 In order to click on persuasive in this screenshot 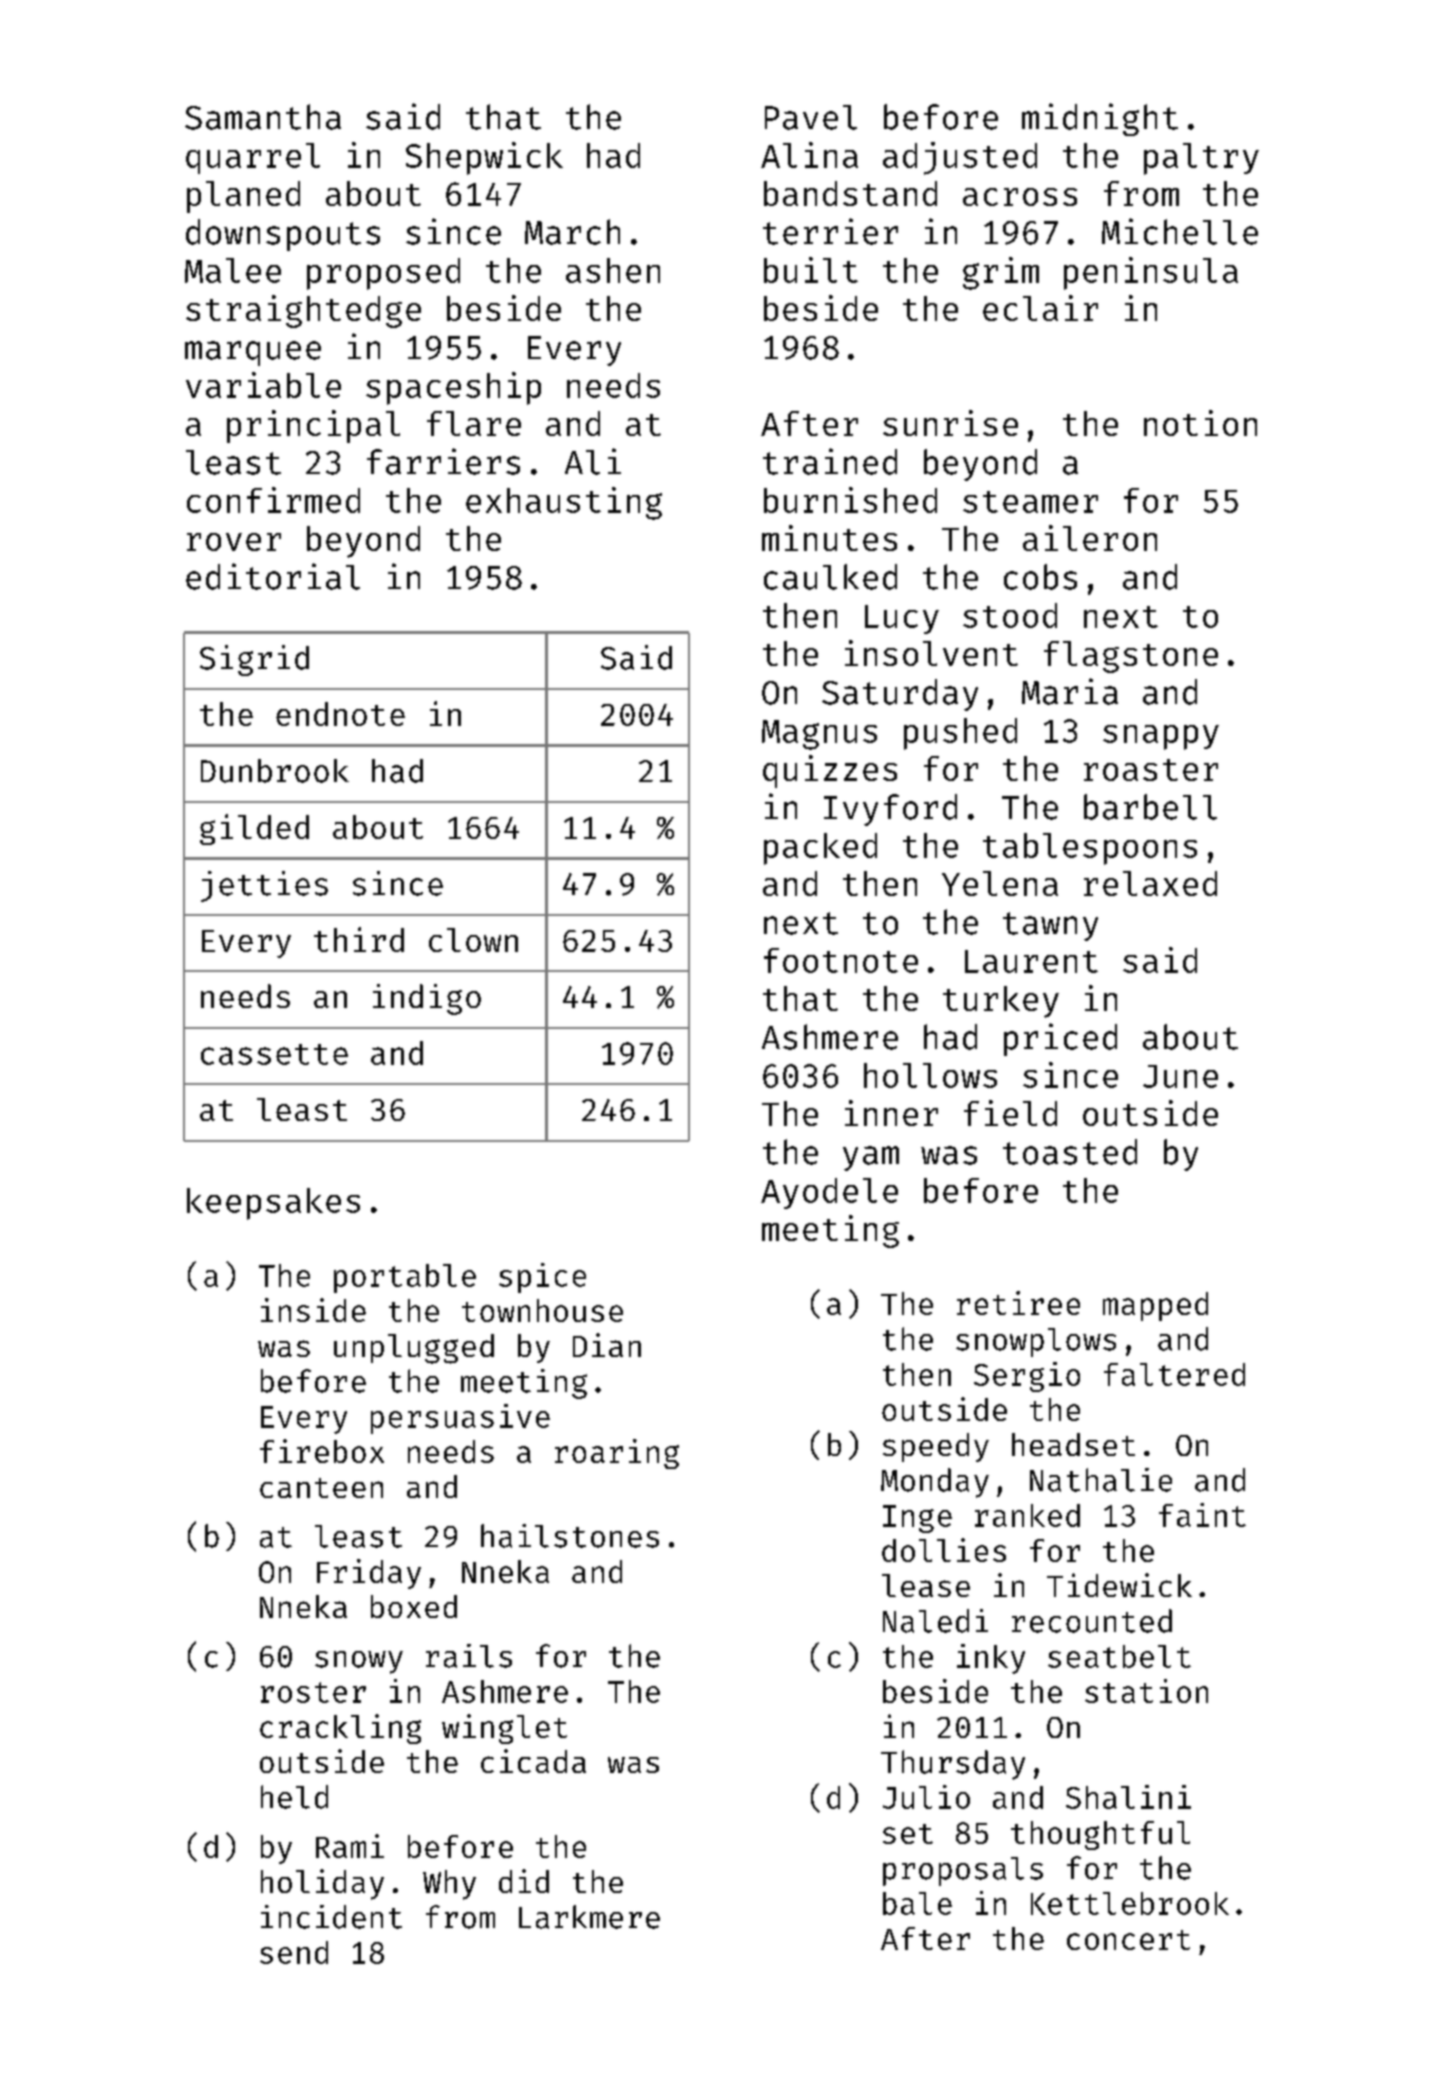, I will do `click(460, 1419)`.
